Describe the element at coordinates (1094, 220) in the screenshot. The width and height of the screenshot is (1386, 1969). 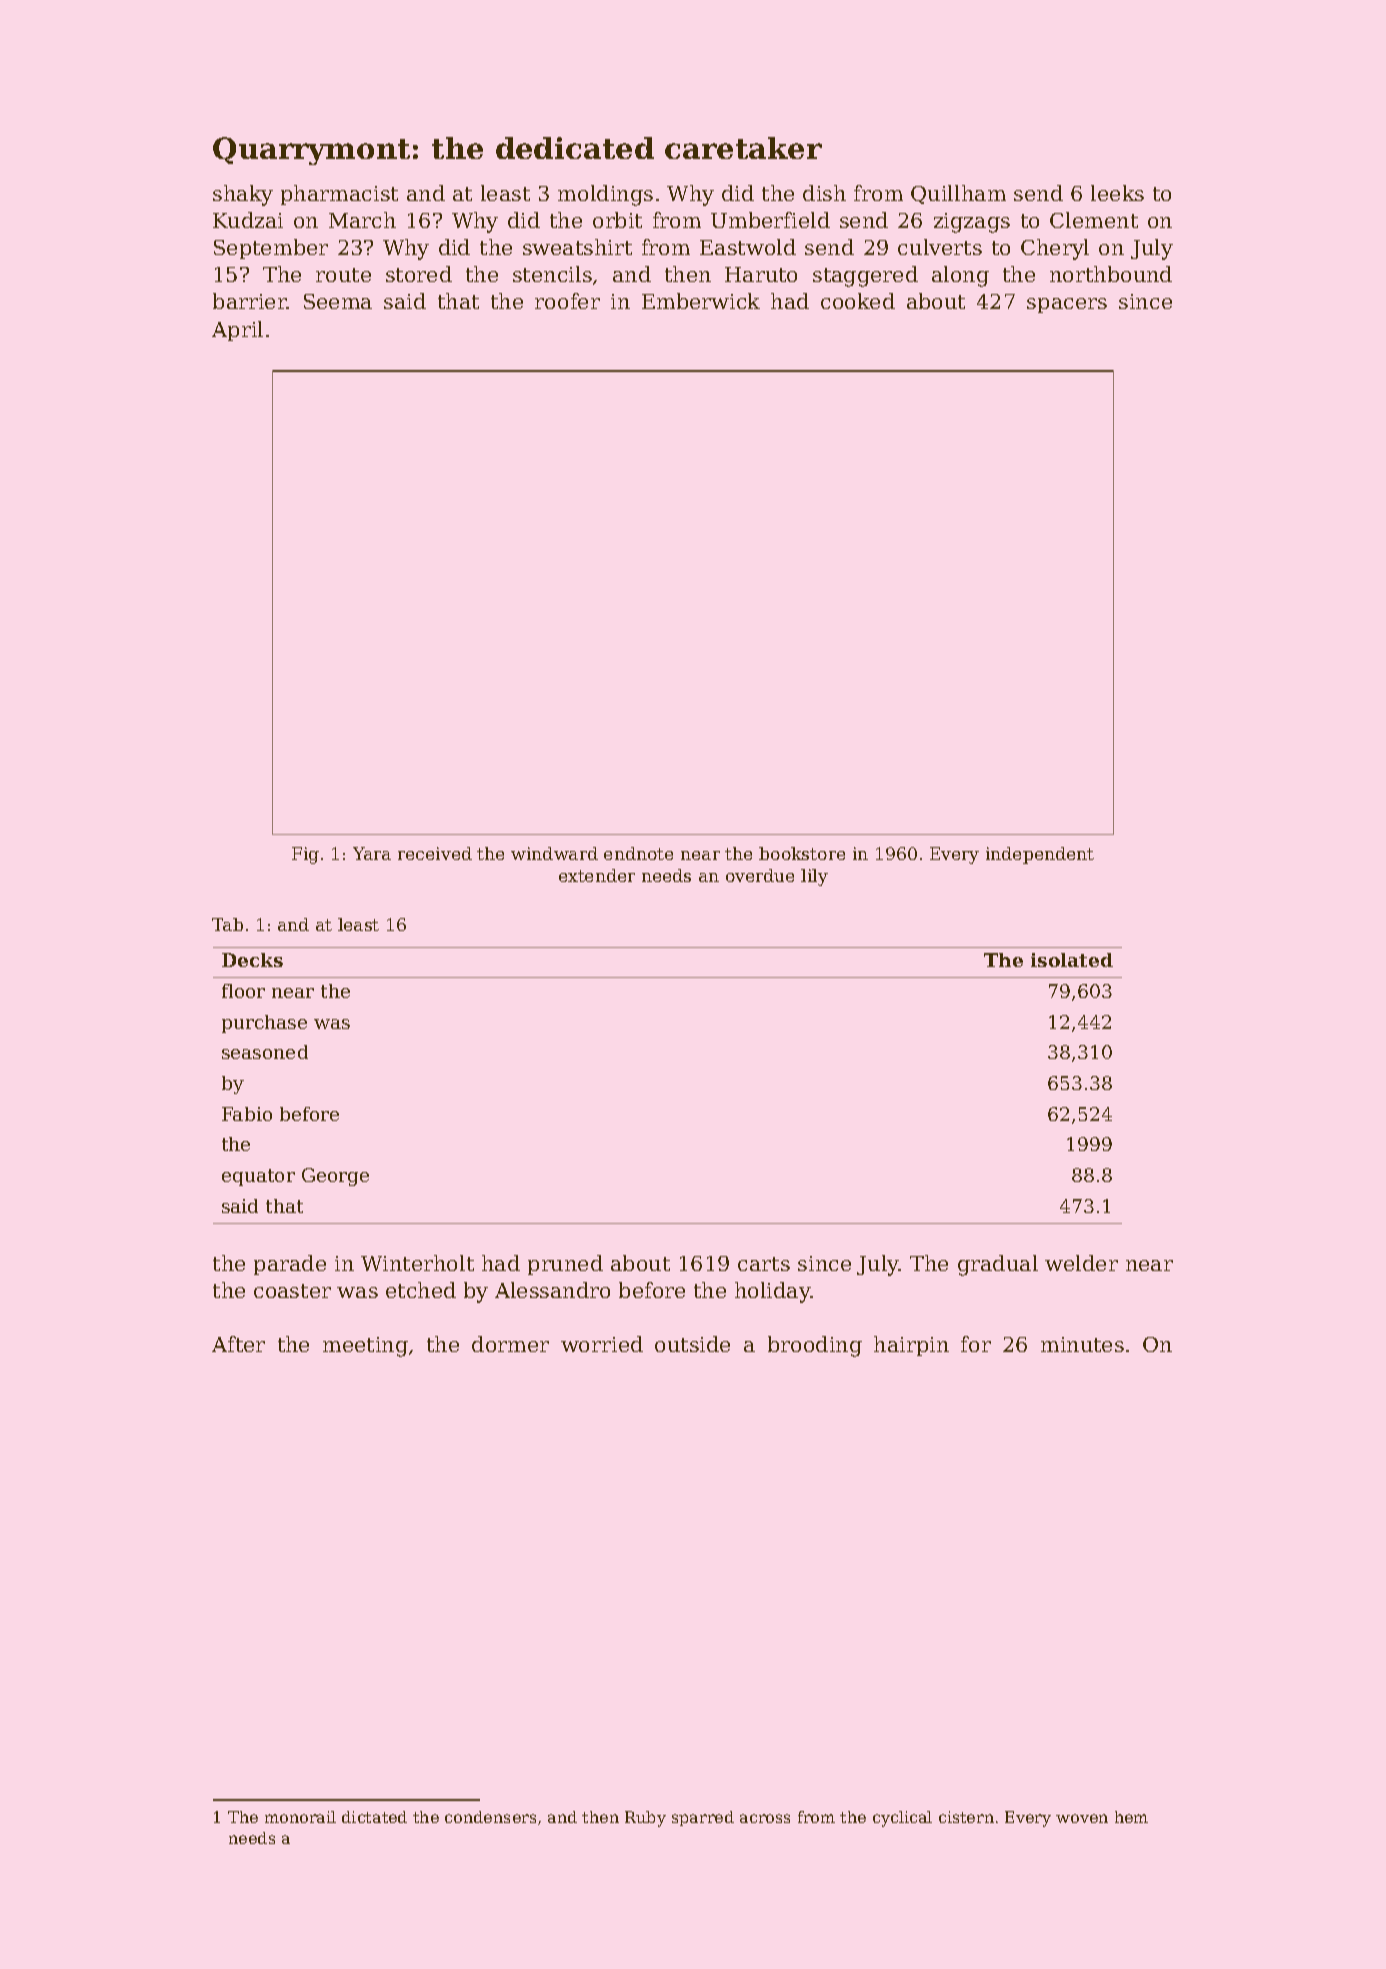
I see `Clement` at that location.
